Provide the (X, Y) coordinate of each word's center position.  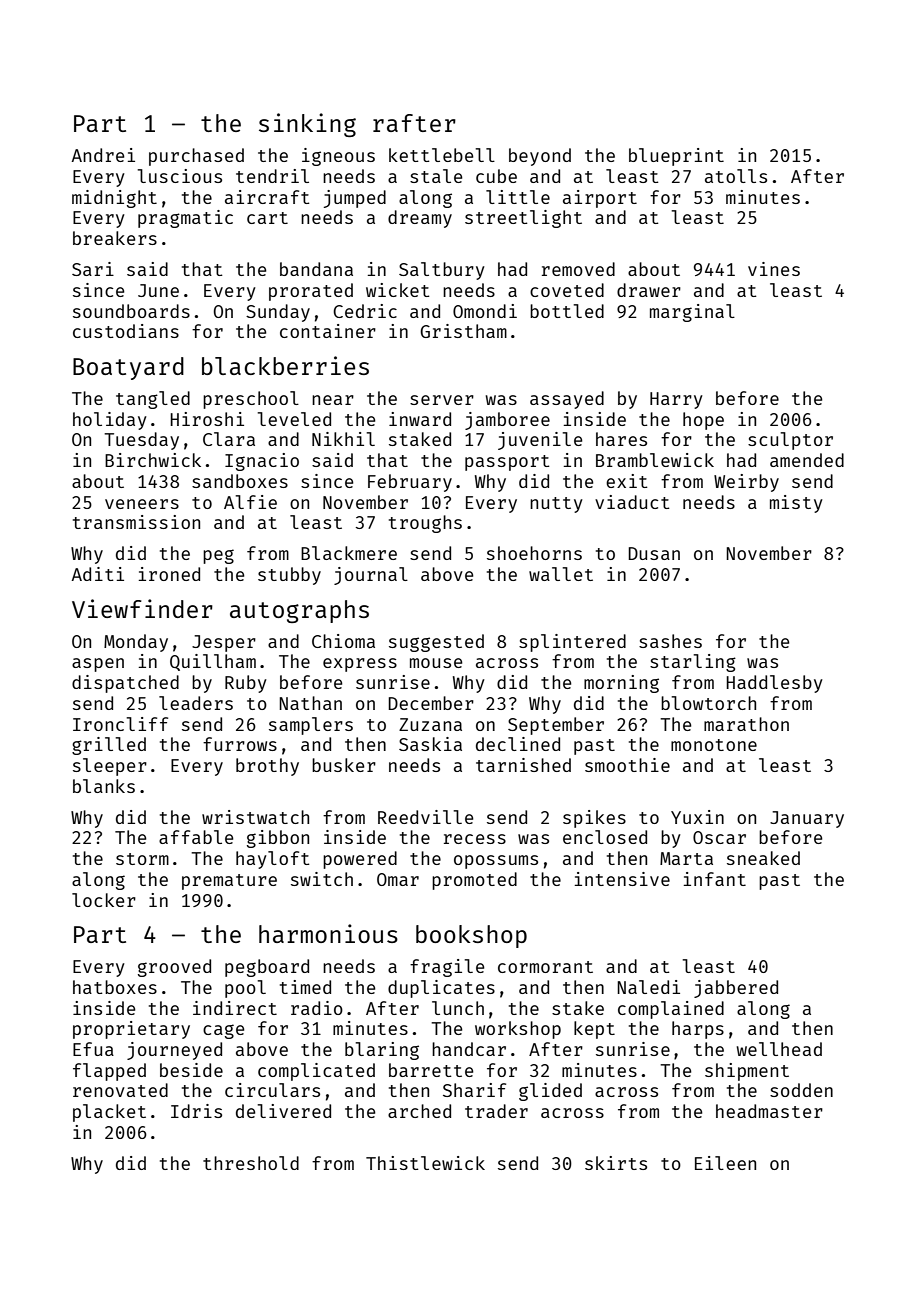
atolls (736, 176)
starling (693, 663)
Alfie (250, 502)
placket (109, 1113)
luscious (180, 176)
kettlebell (442, 155)
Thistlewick (425, 1163)
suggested (436, 643)
